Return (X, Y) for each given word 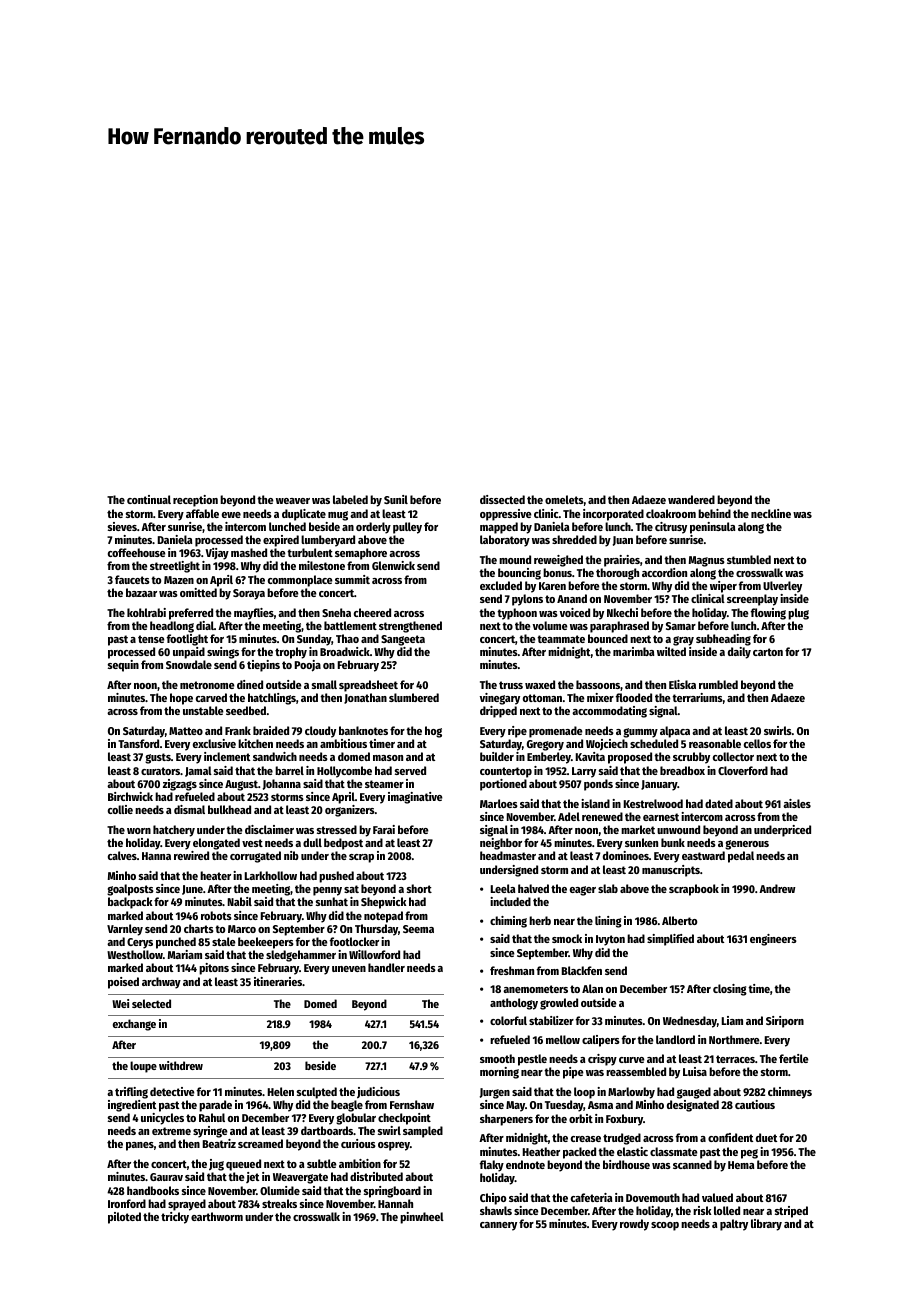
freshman (512, 970)
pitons (214, 969)
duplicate (304, 515)
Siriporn (785, 1022)
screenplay (752, 600)
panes (140, 1146)
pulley (407, 528)
